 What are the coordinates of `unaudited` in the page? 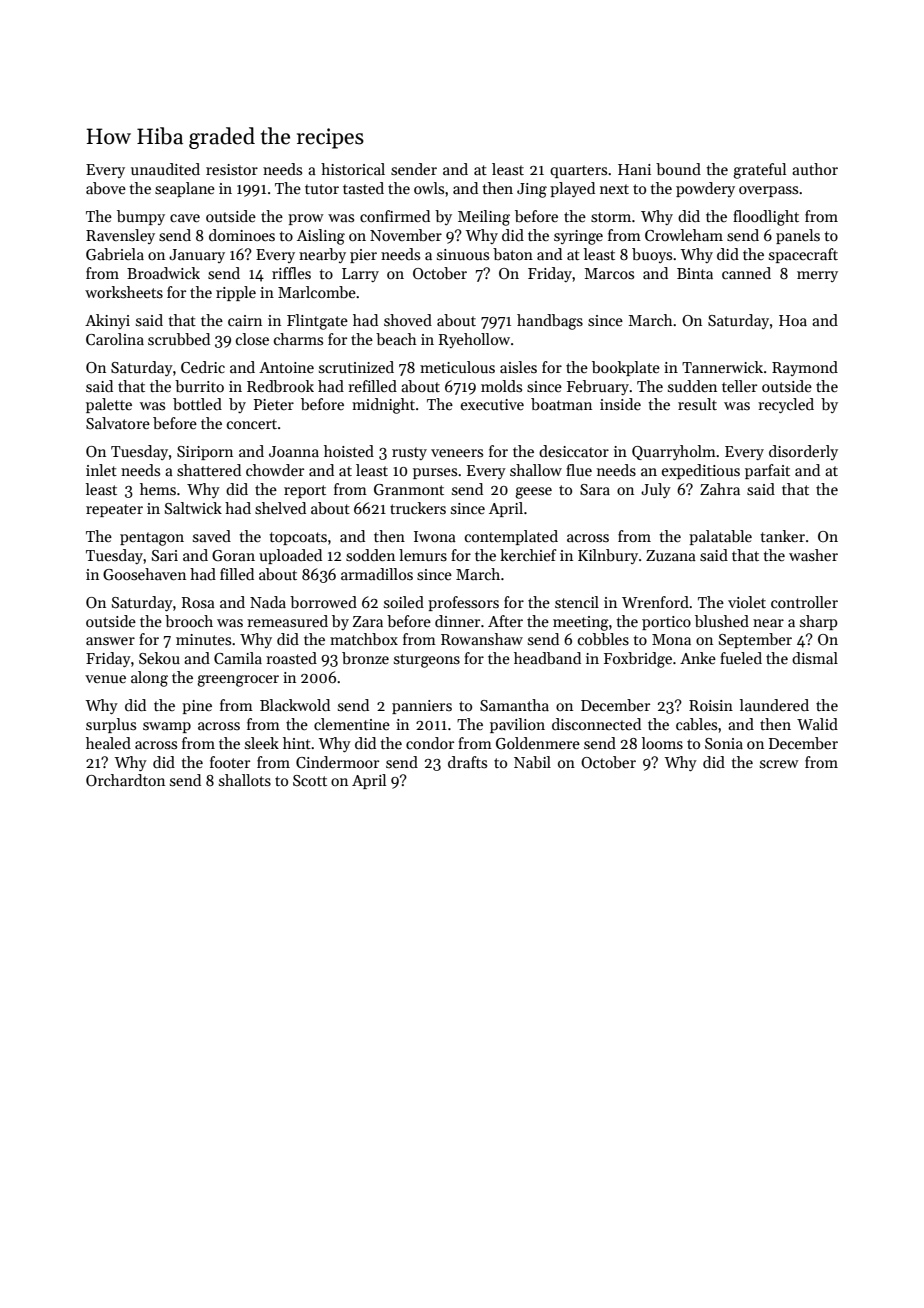 It's located at (165, 169).
